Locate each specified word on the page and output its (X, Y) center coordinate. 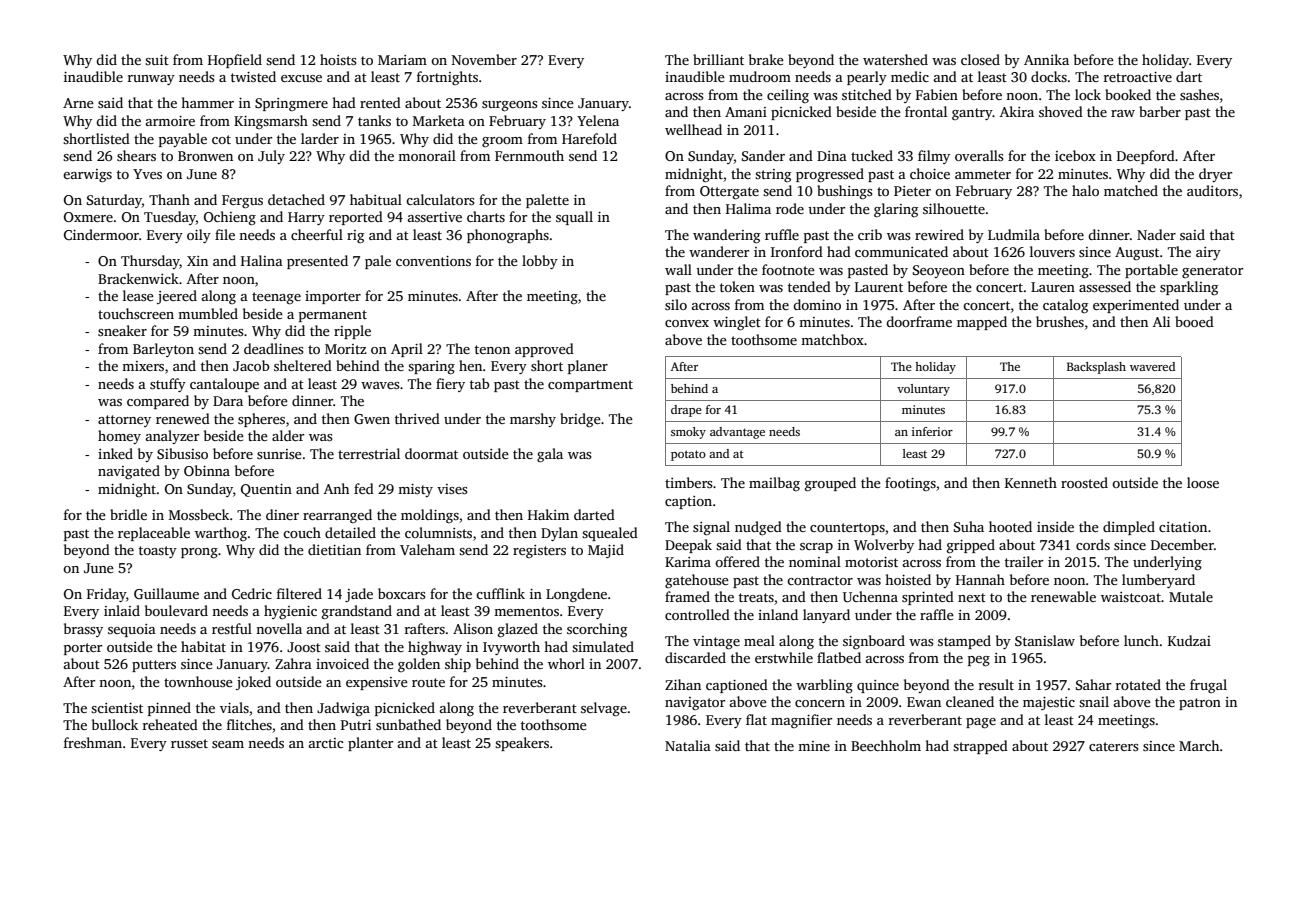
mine (814, 746)
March (1199, 745)
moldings (430, 516)
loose (1203, 482)
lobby (540, 262)
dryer (1215, 175)
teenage (276, 298)
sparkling (1189, 288)
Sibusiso (182, 453)
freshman (93, 742)
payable (183, 140)
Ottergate (729, 193)
